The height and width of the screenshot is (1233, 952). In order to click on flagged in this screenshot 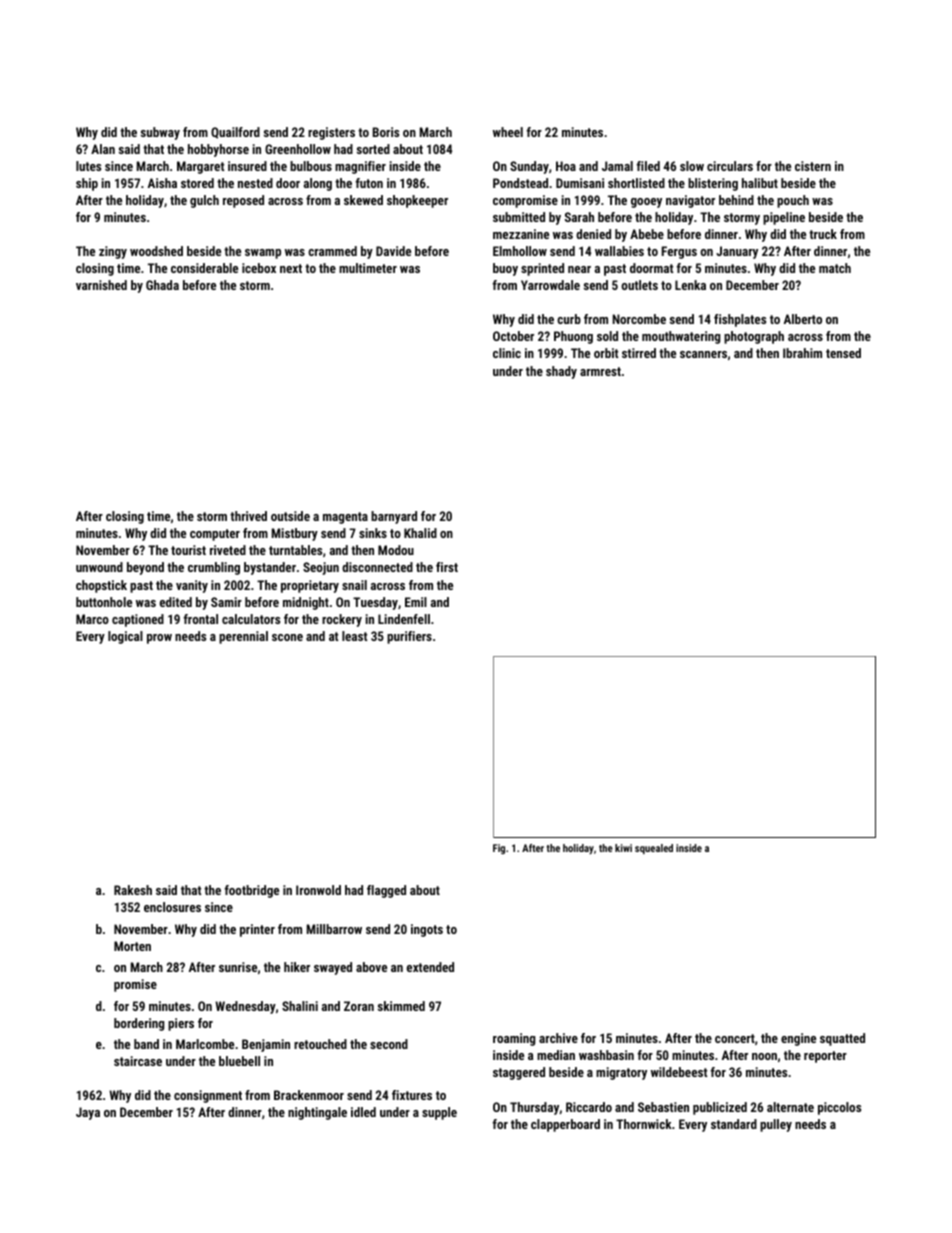, I will do `click(386, 891)`.
